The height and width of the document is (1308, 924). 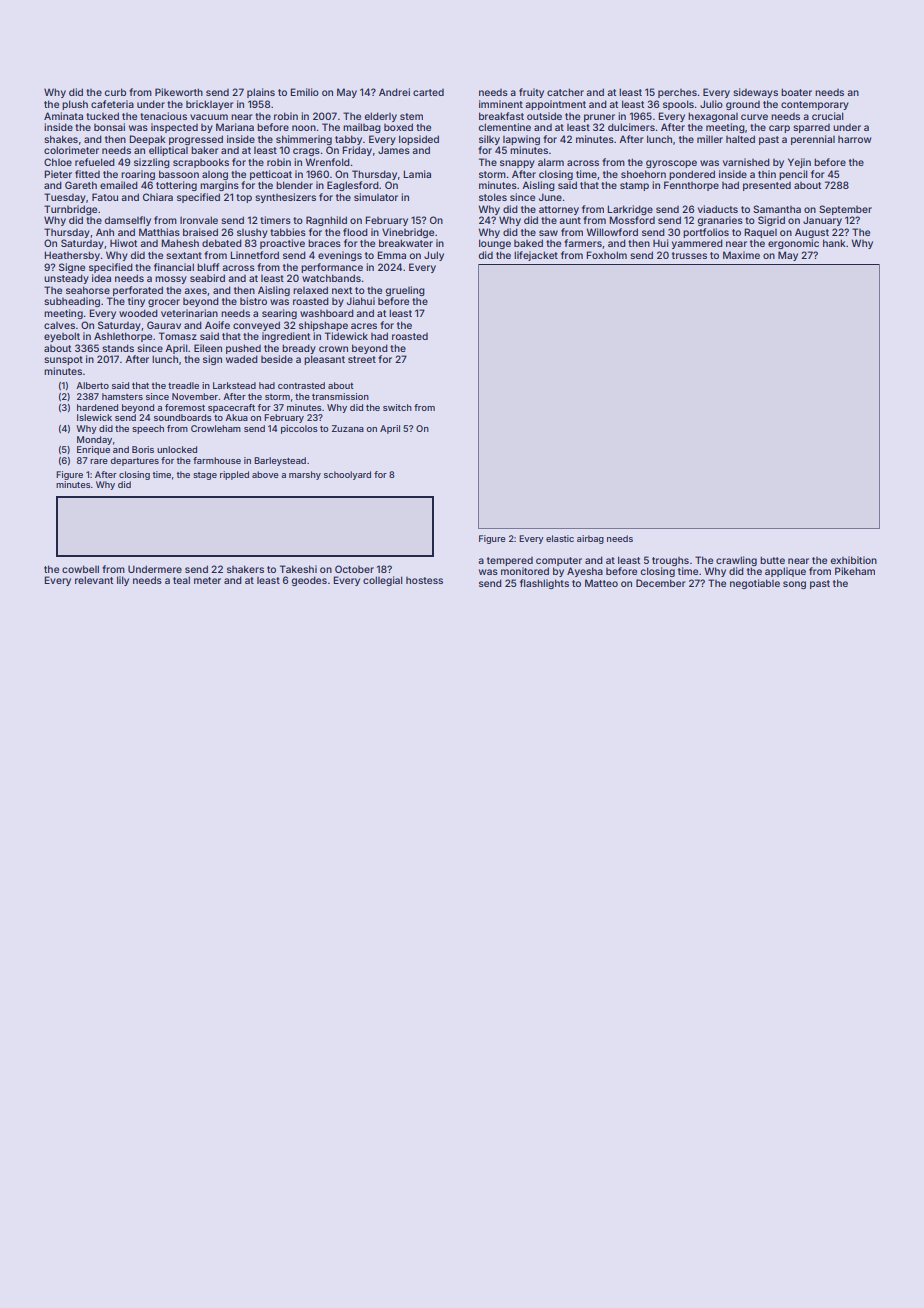 What do you see at coordinates (612, 232) in the document?
I see `Willowford` at bounding box center [612, 232].
